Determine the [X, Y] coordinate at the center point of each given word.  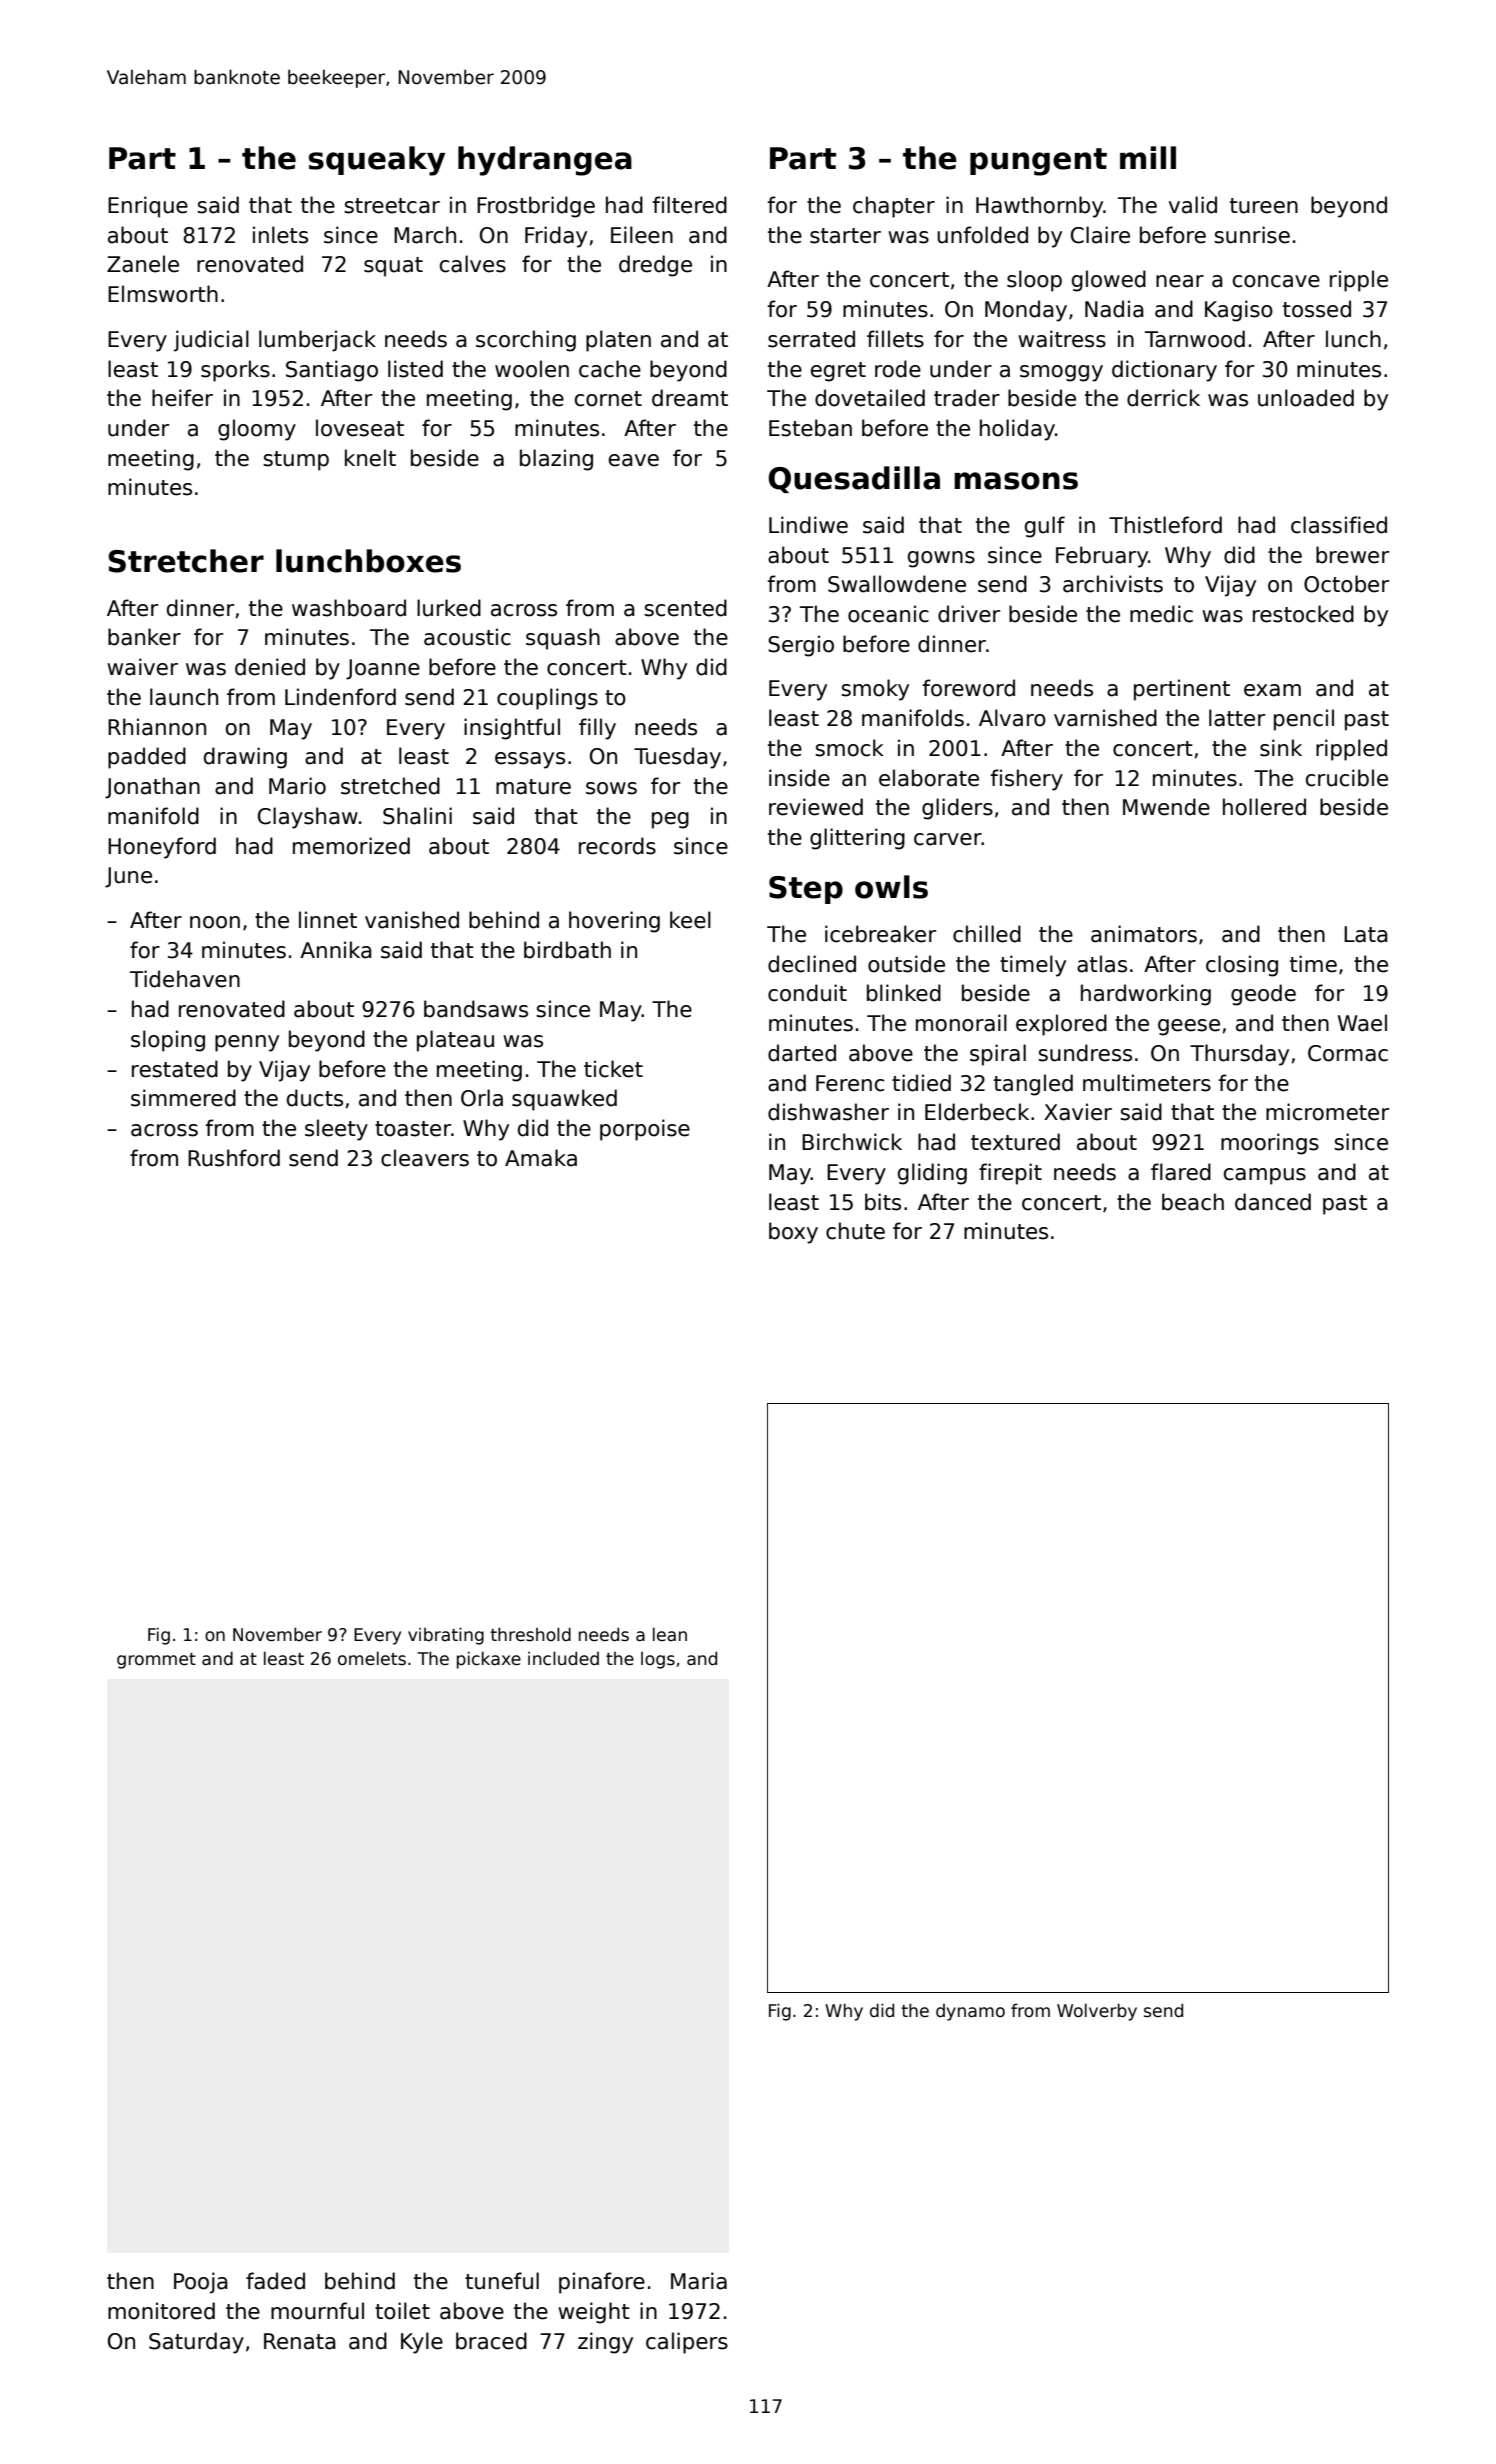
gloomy [257, 430]
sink [1281, 748]
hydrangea [545, 161]
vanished [412, 920]
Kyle [422, 2343]
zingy [605, 2343]
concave [1276, 281]
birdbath [567, 950]
